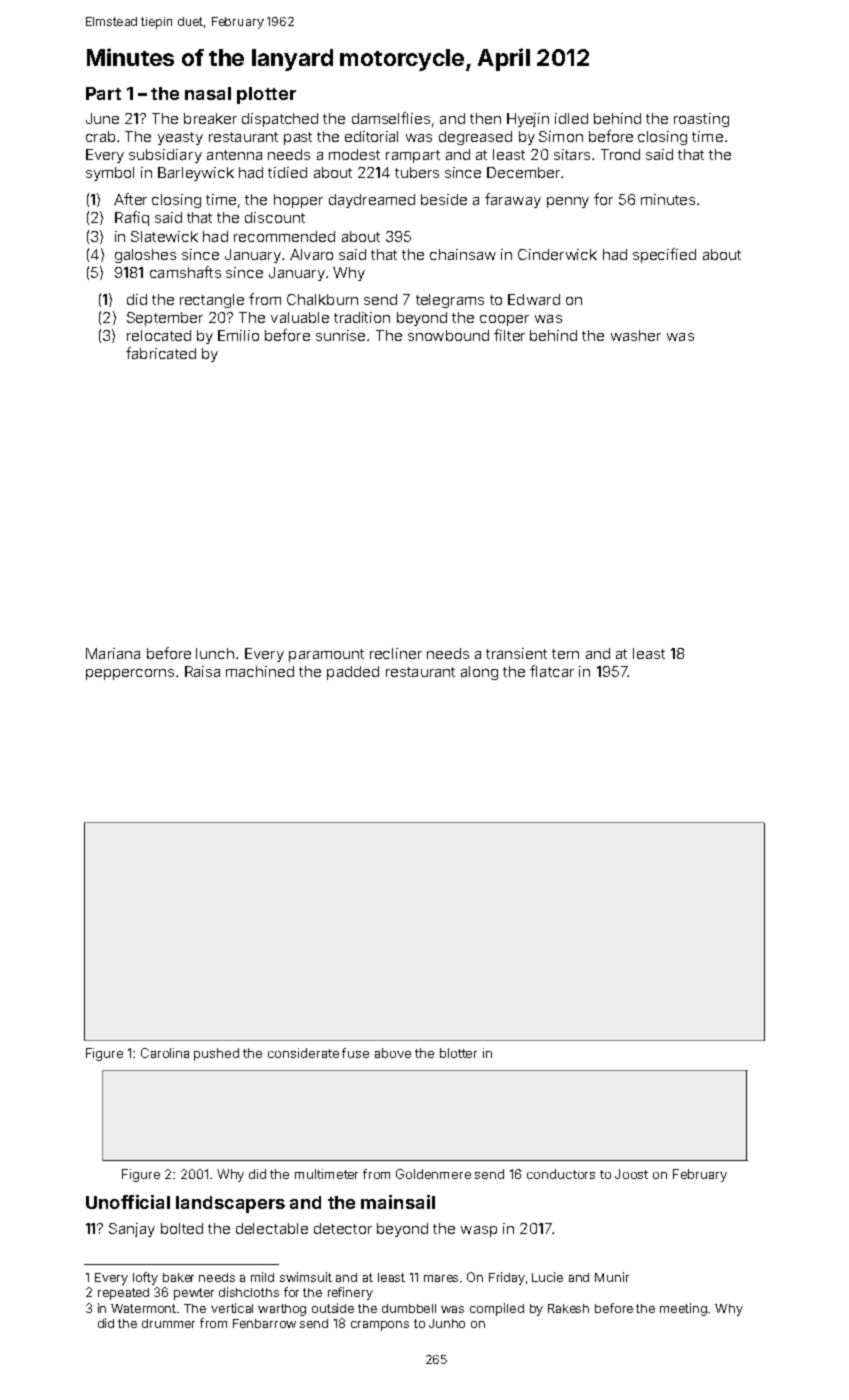  I want to click on Carolina, so click(165, 1053).
